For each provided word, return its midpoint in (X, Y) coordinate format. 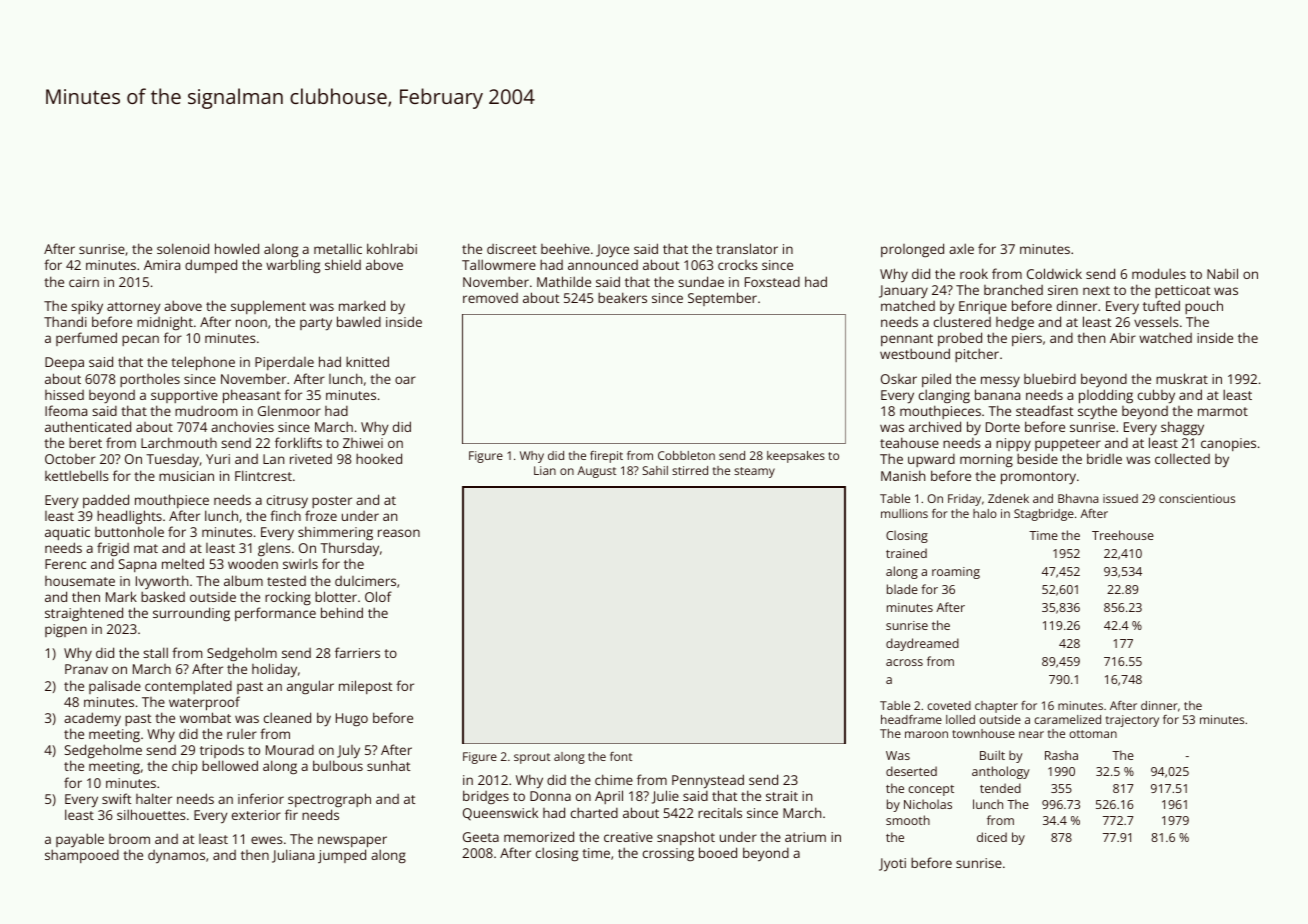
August (596, 472)
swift (116, 798)
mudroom (206, 411)
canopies (1228, 444)
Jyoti (892, 865)
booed (718, 852)
